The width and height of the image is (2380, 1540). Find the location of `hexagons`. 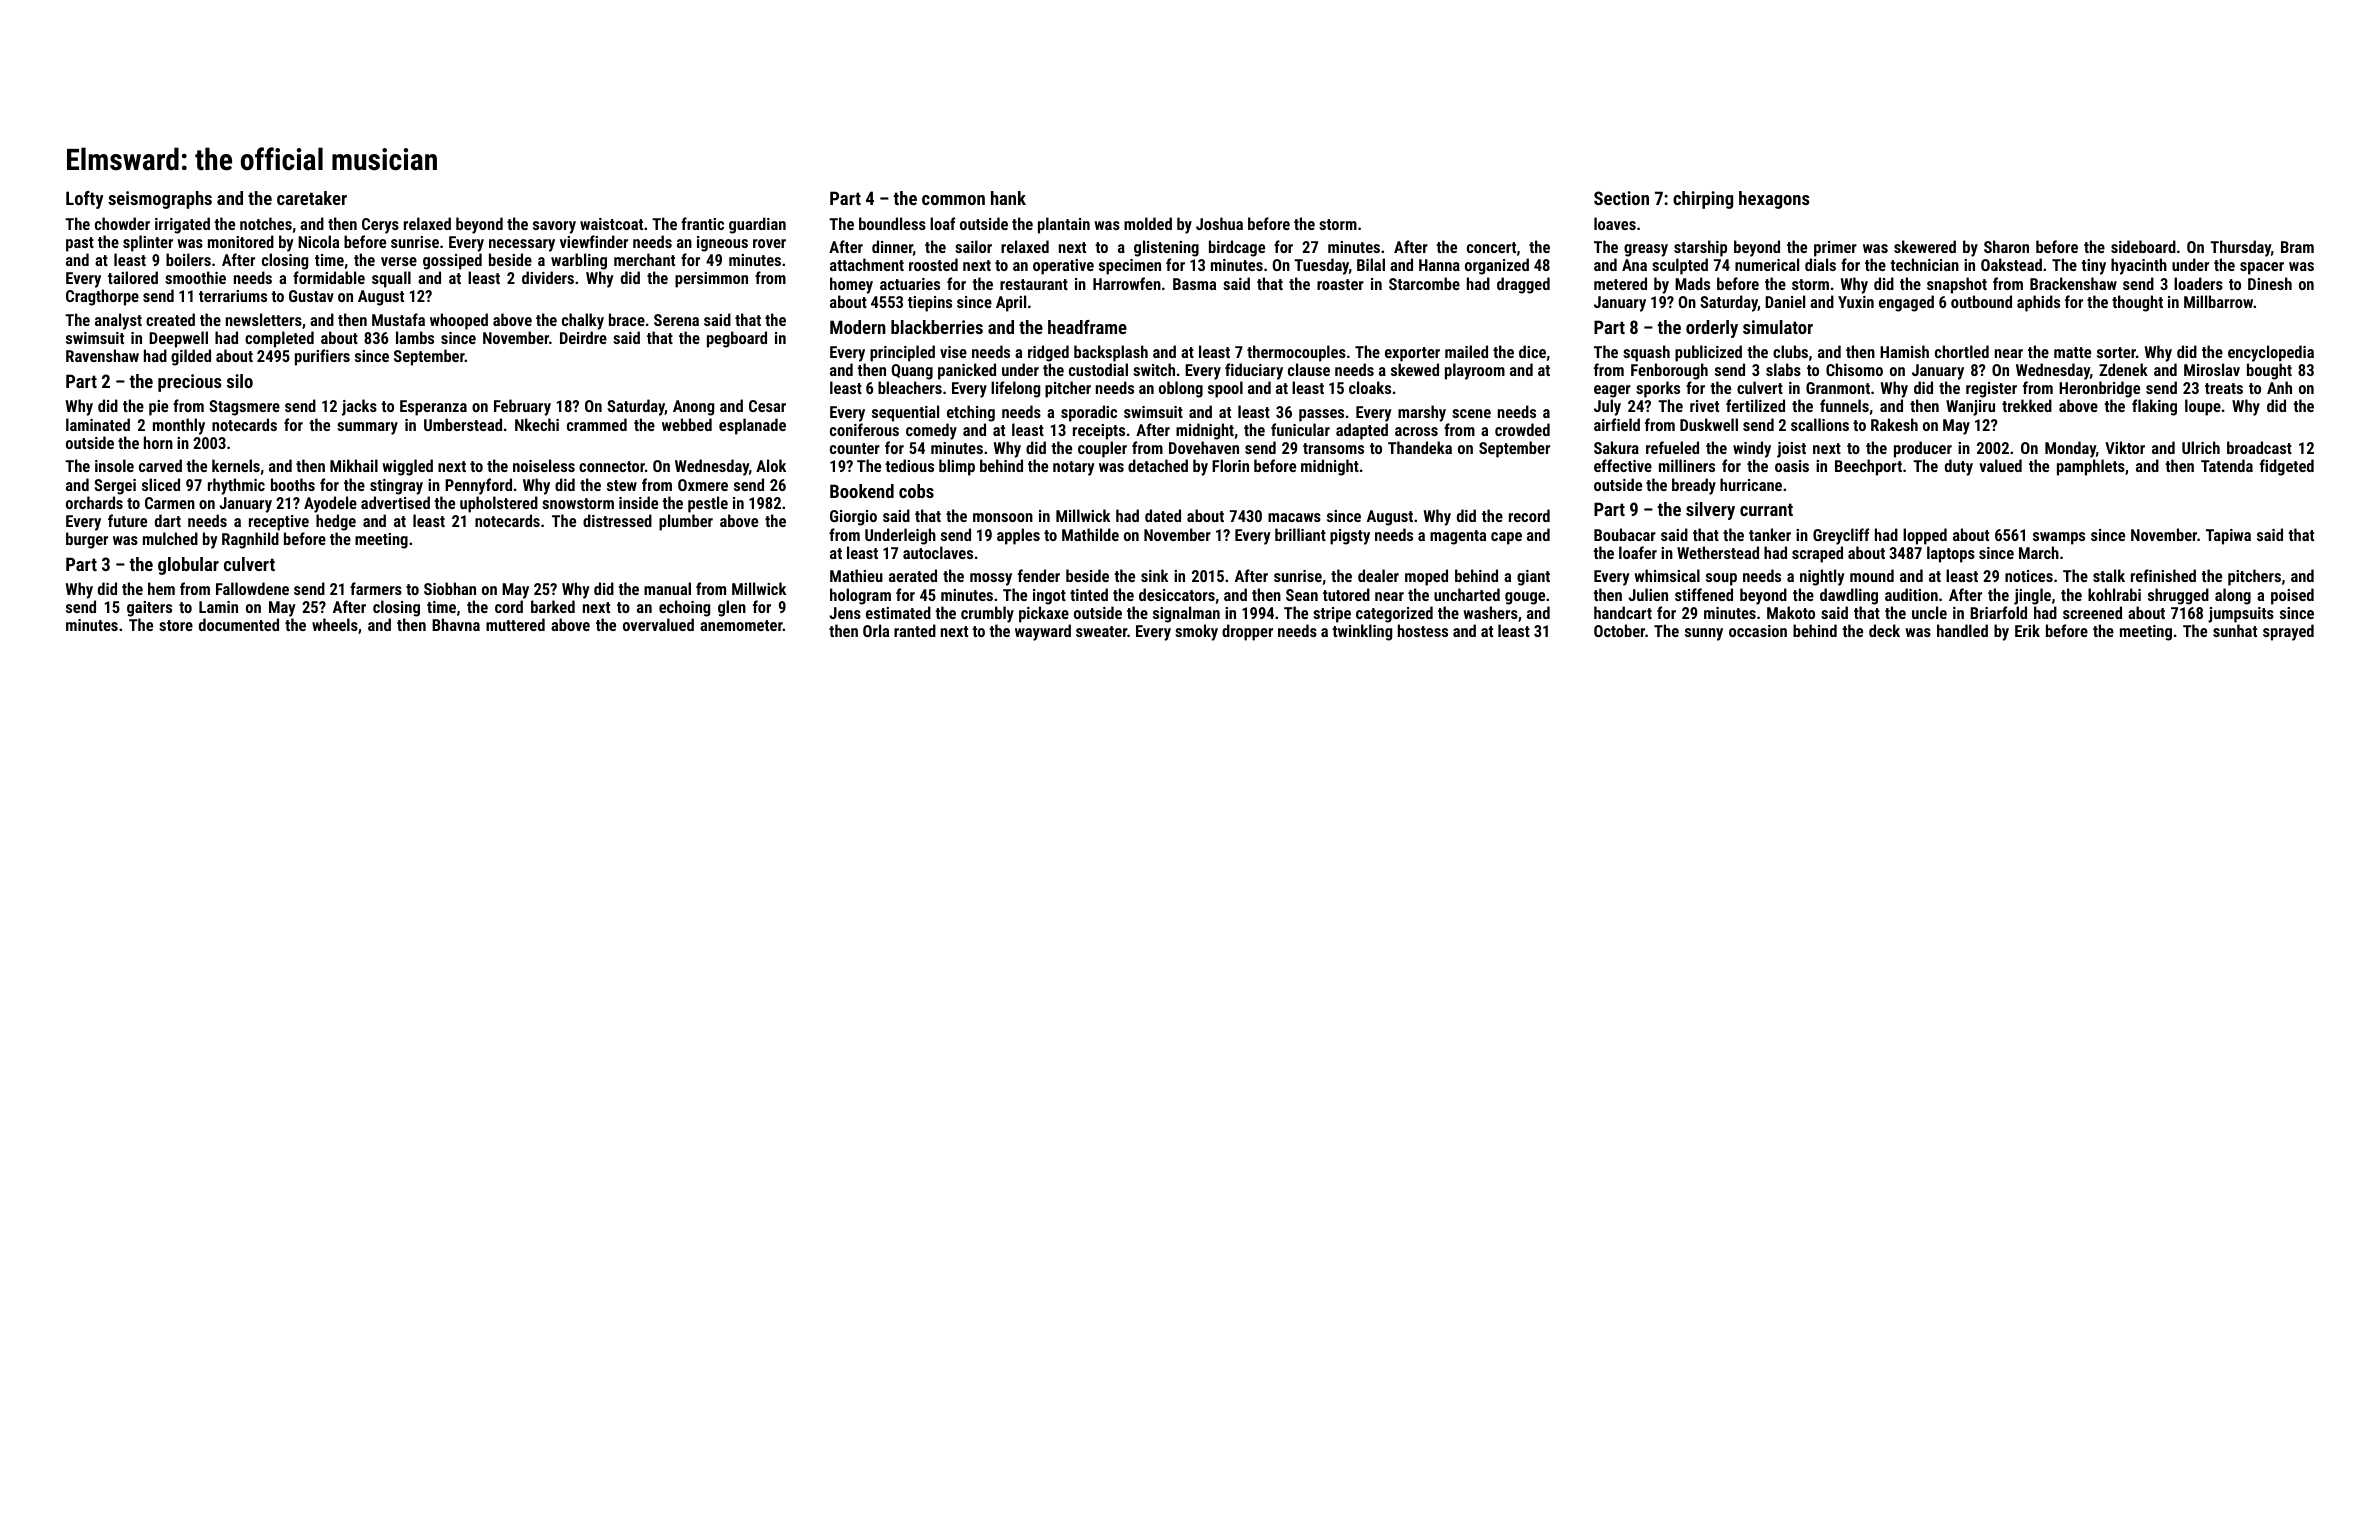

hexagons is located at coordinates (1774, 200).
